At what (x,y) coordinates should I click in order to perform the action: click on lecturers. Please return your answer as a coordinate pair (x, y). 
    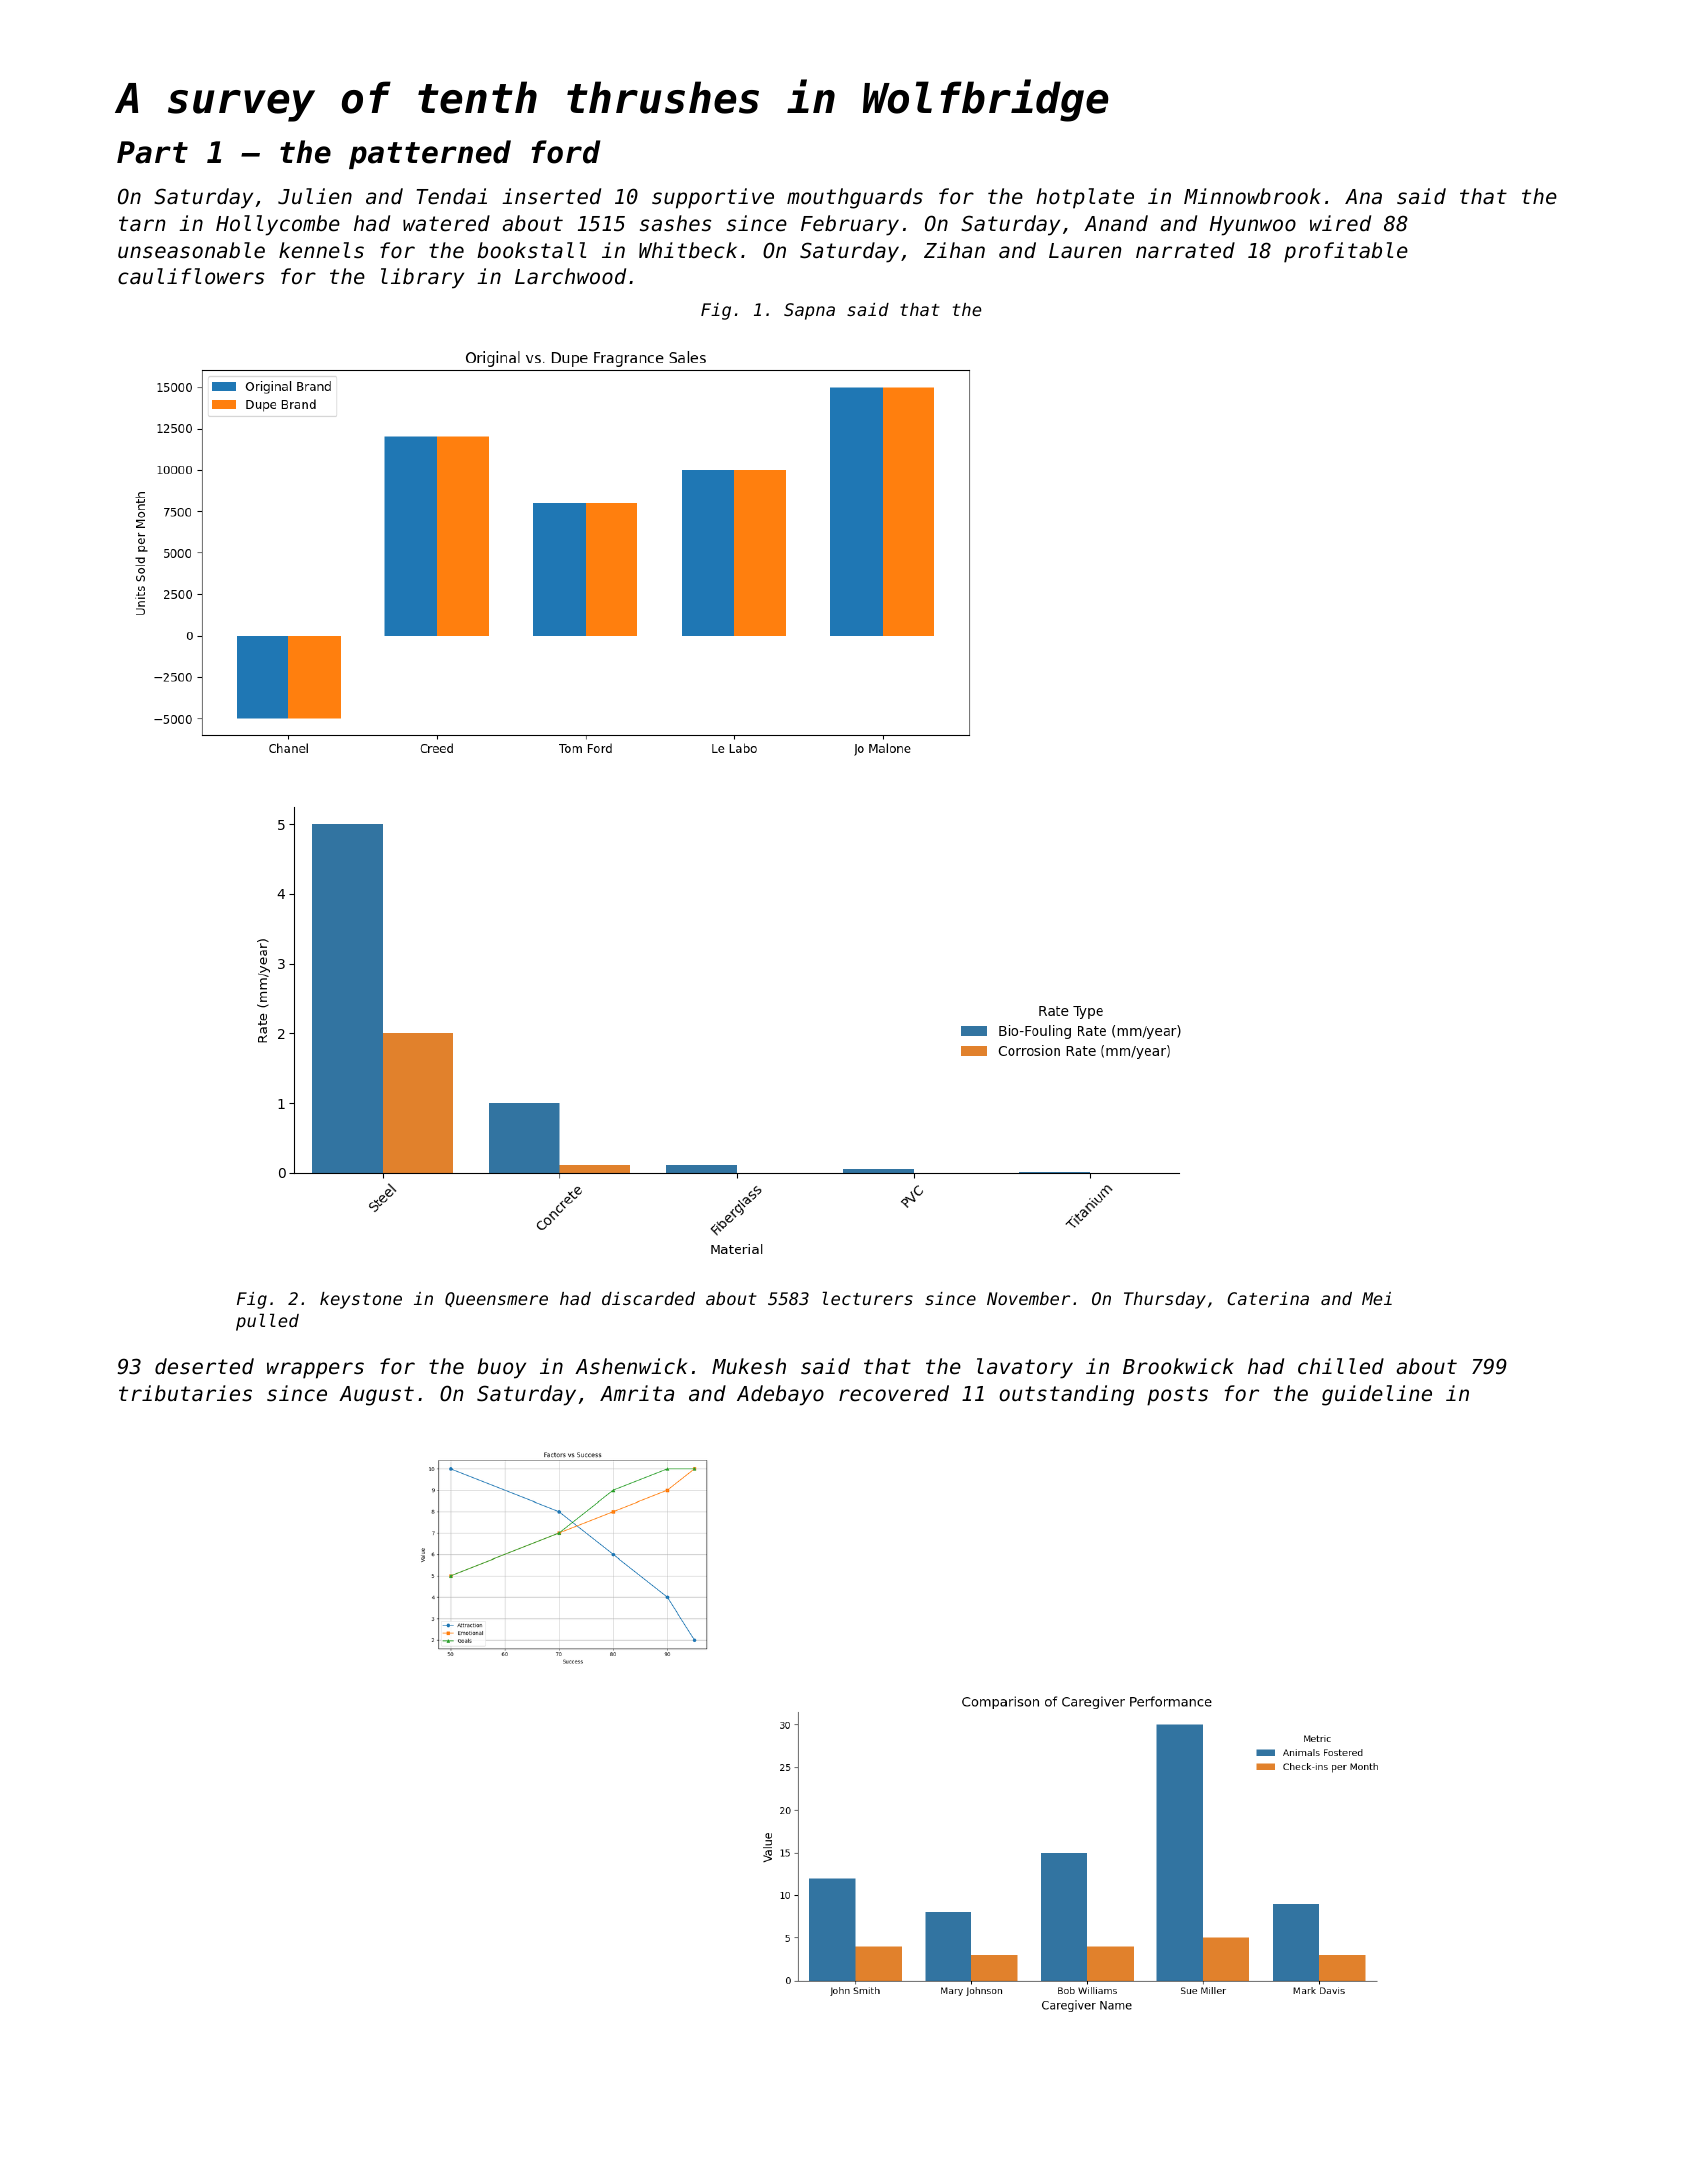
    Looking at the image, I should click on (867, 1298).
